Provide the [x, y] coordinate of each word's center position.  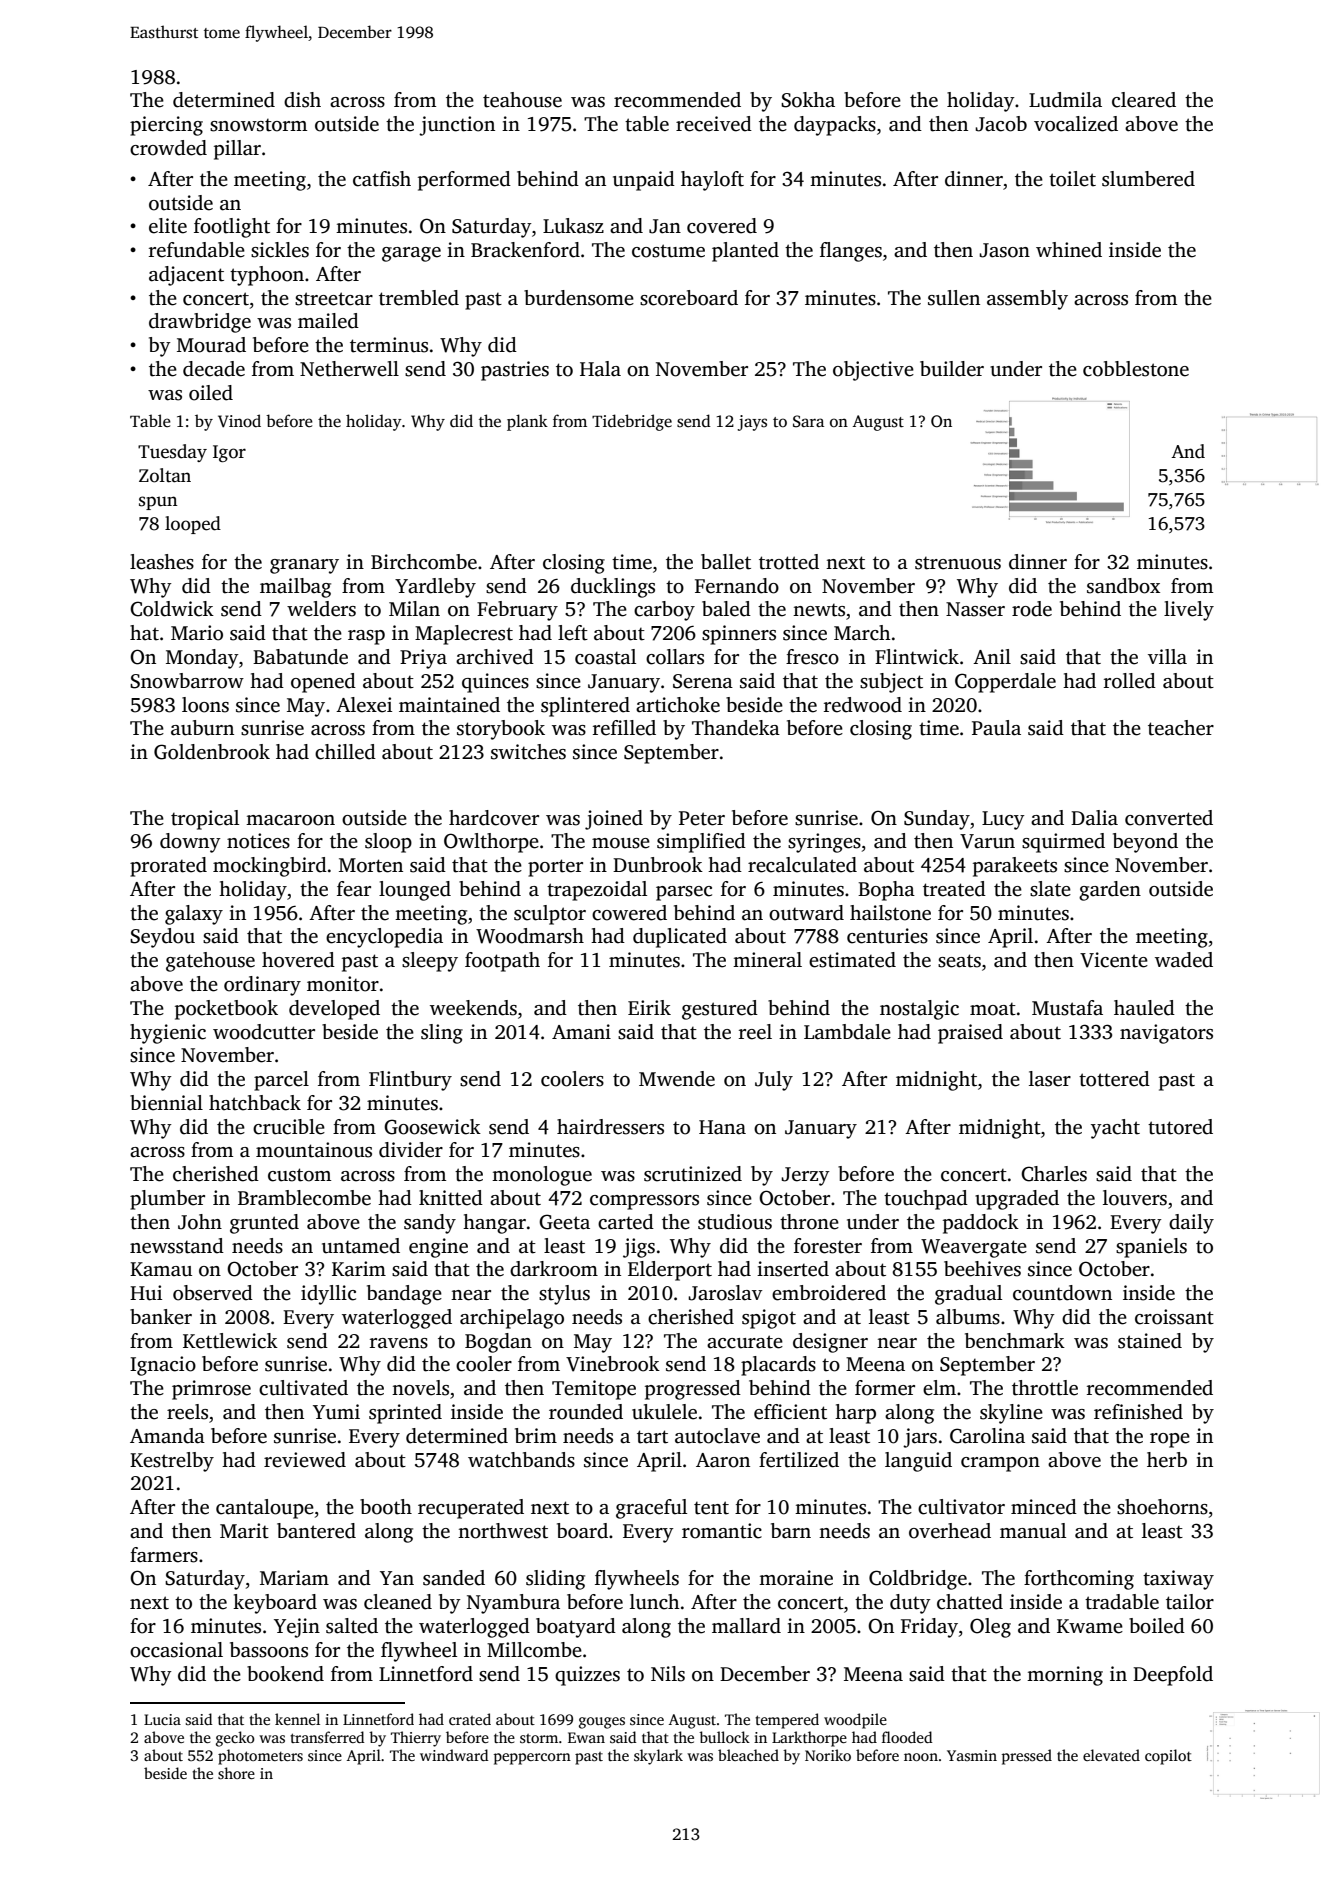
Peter [702, 818]
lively [1189, 611]
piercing [166, 126]
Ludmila [1065, 100]
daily [1191, 1224]
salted [352, 1626]
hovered [298, 960]
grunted [264, 1224]
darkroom [554, 1269]
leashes [162, 562]
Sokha [808, 100]
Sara [808, 421]
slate [1050, 889]
